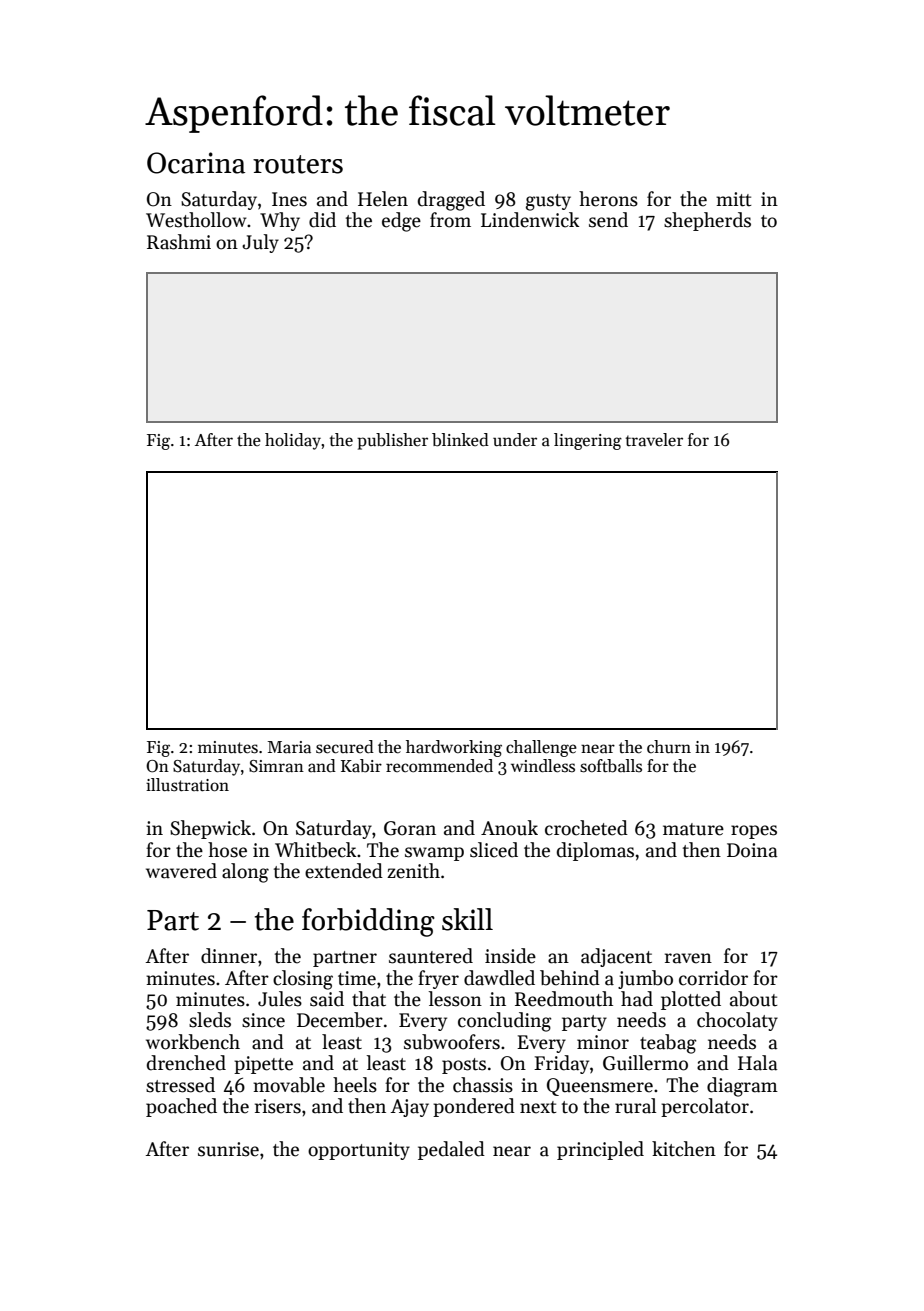 The height and width of the image is (1311, 924). I want to click on softballs, so click(611, 766).
